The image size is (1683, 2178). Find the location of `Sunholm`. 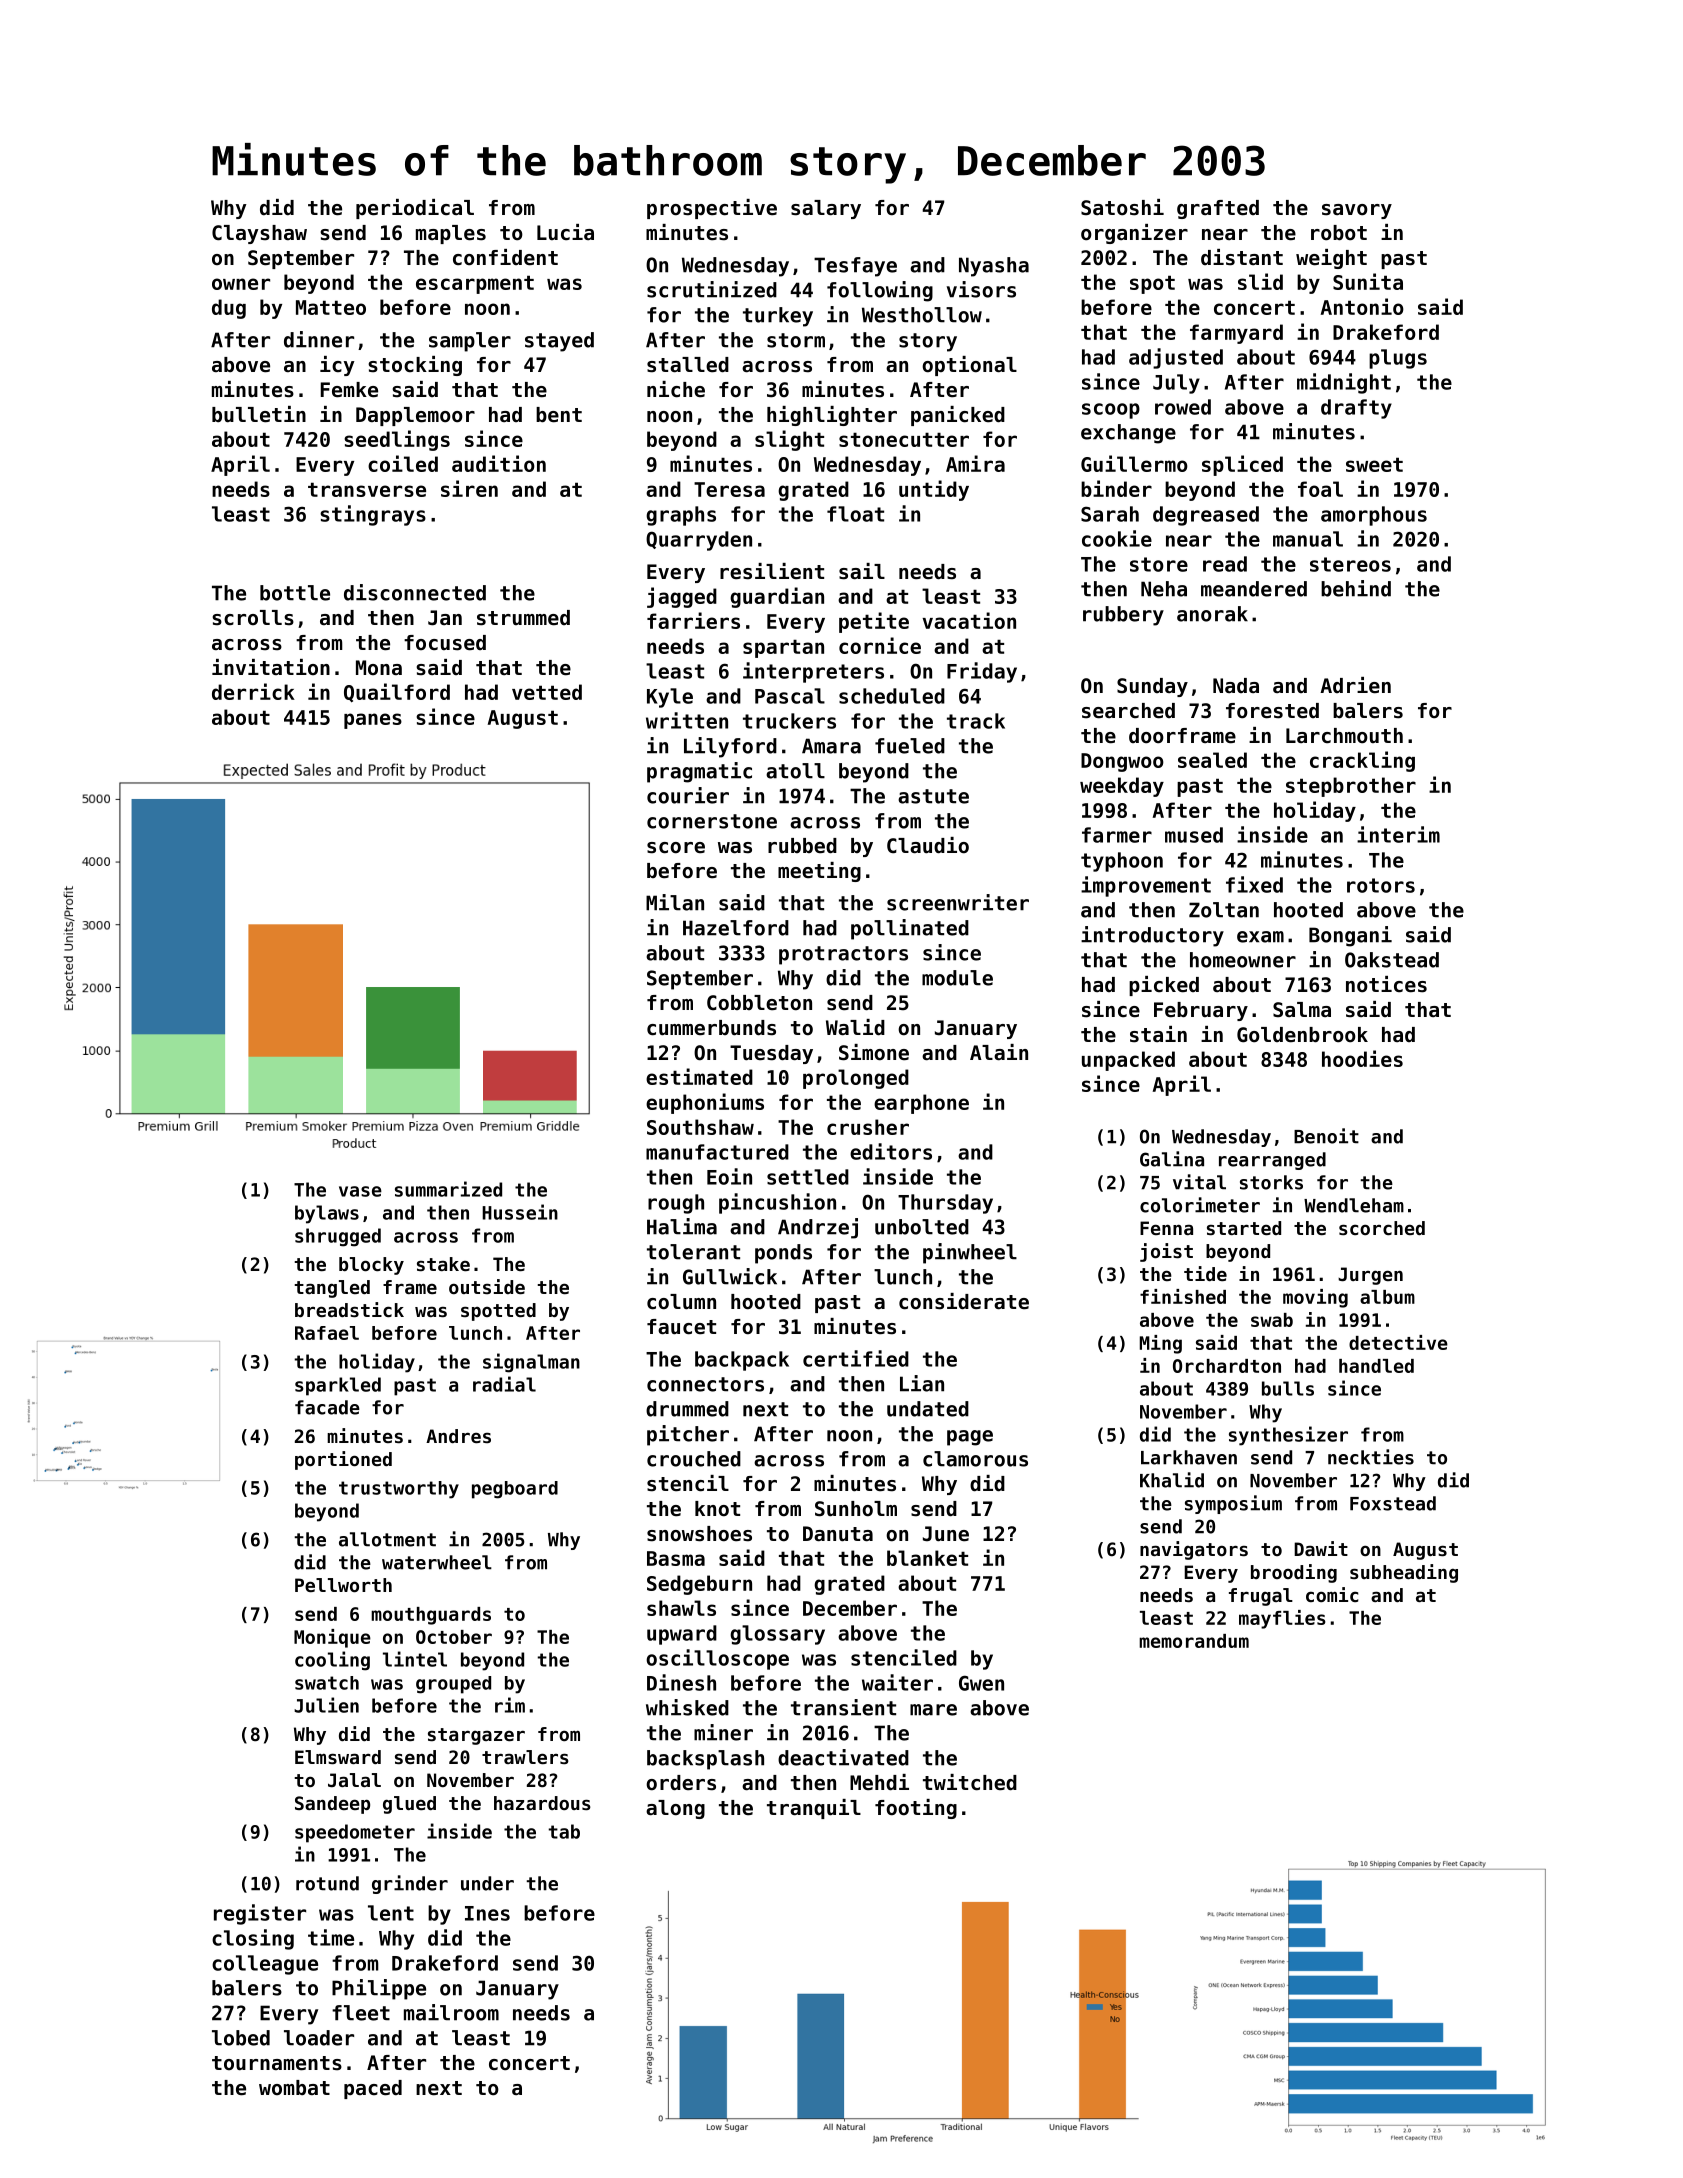

Sunholm is located at coordinates (856, 1509).
